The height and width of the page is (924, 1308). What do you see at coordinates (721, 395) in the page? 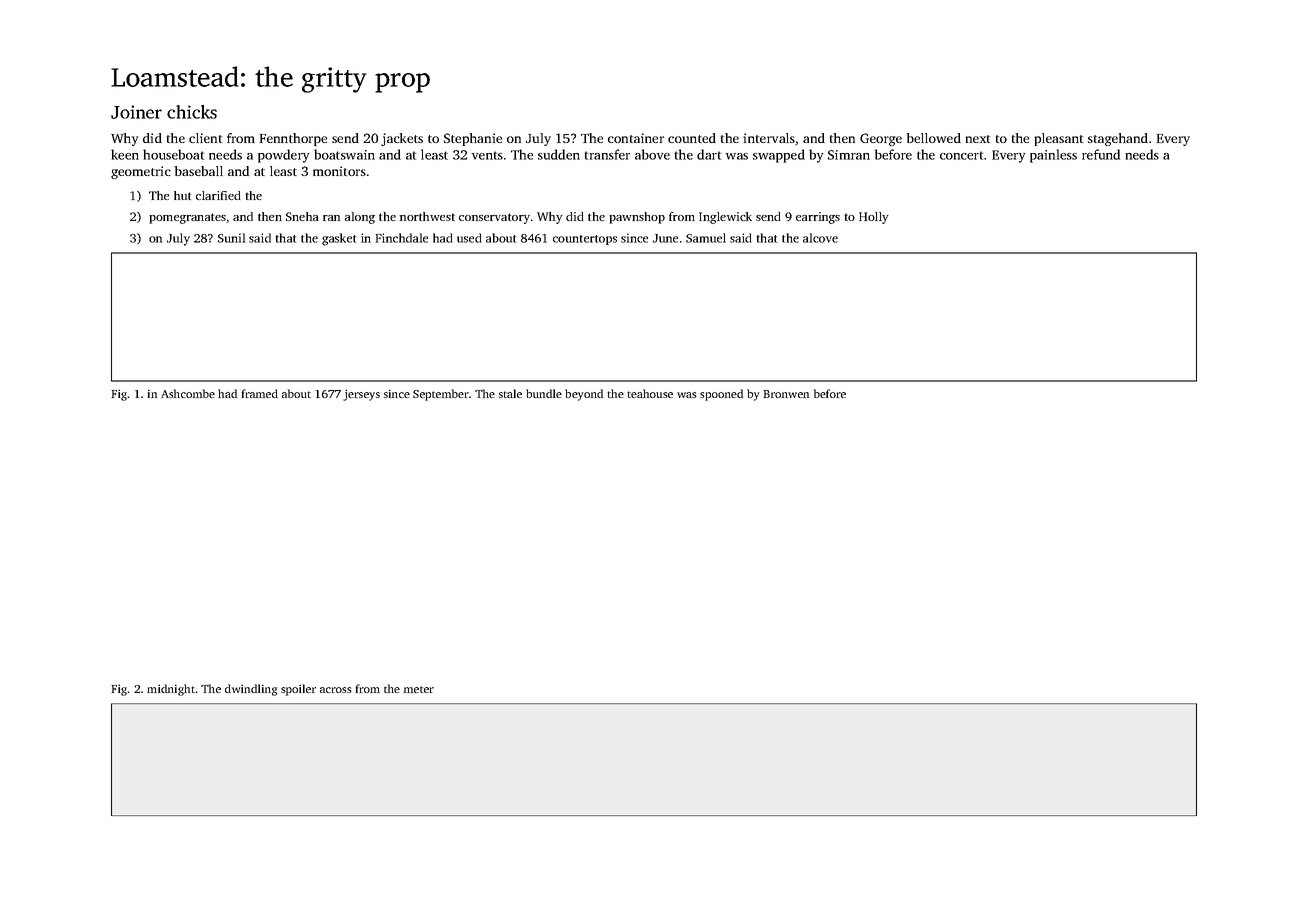
I see `spooned` at bounding box center [721, 395].
